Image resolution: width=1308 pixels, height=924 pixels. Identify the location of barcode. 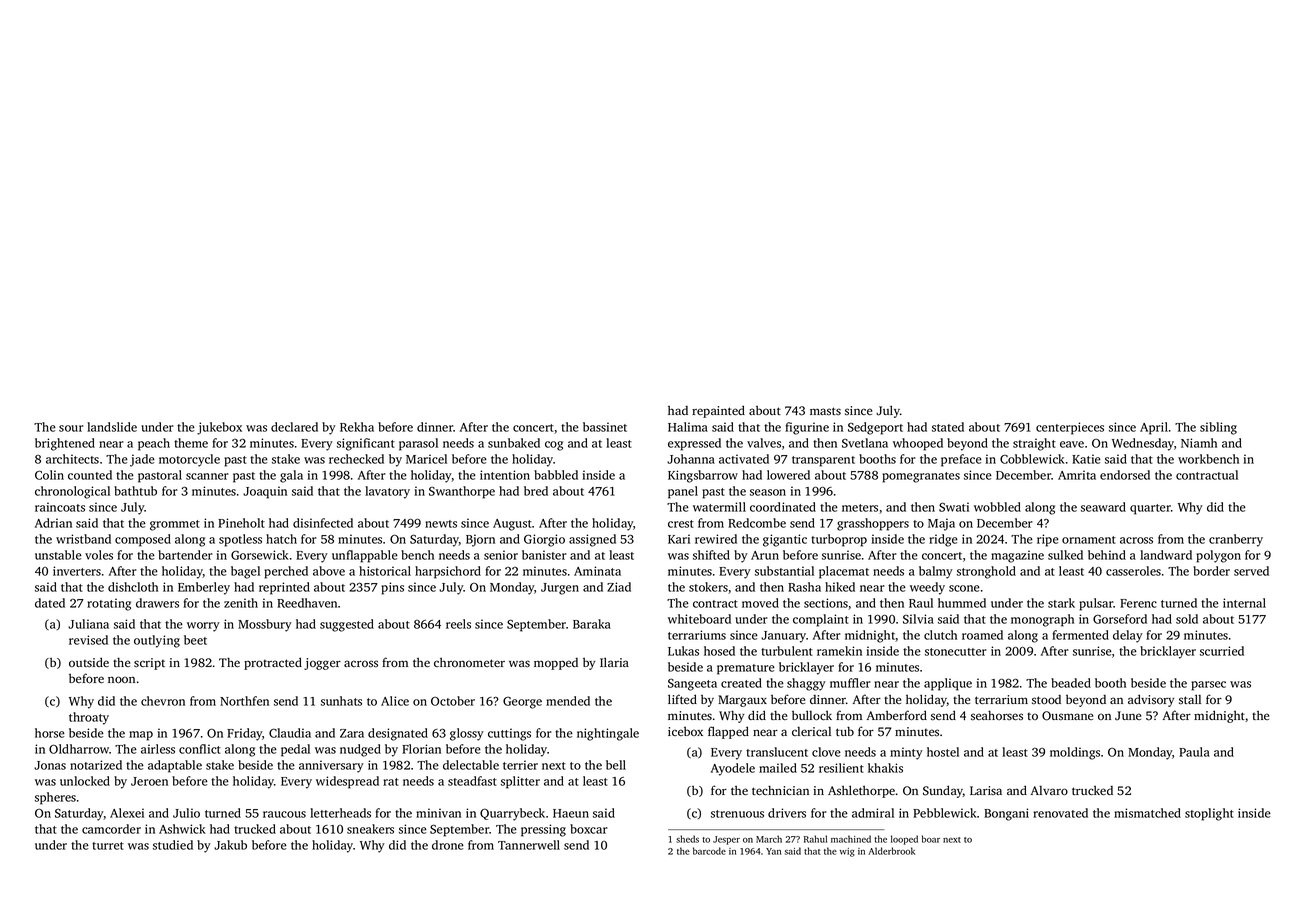
(709, 851).
